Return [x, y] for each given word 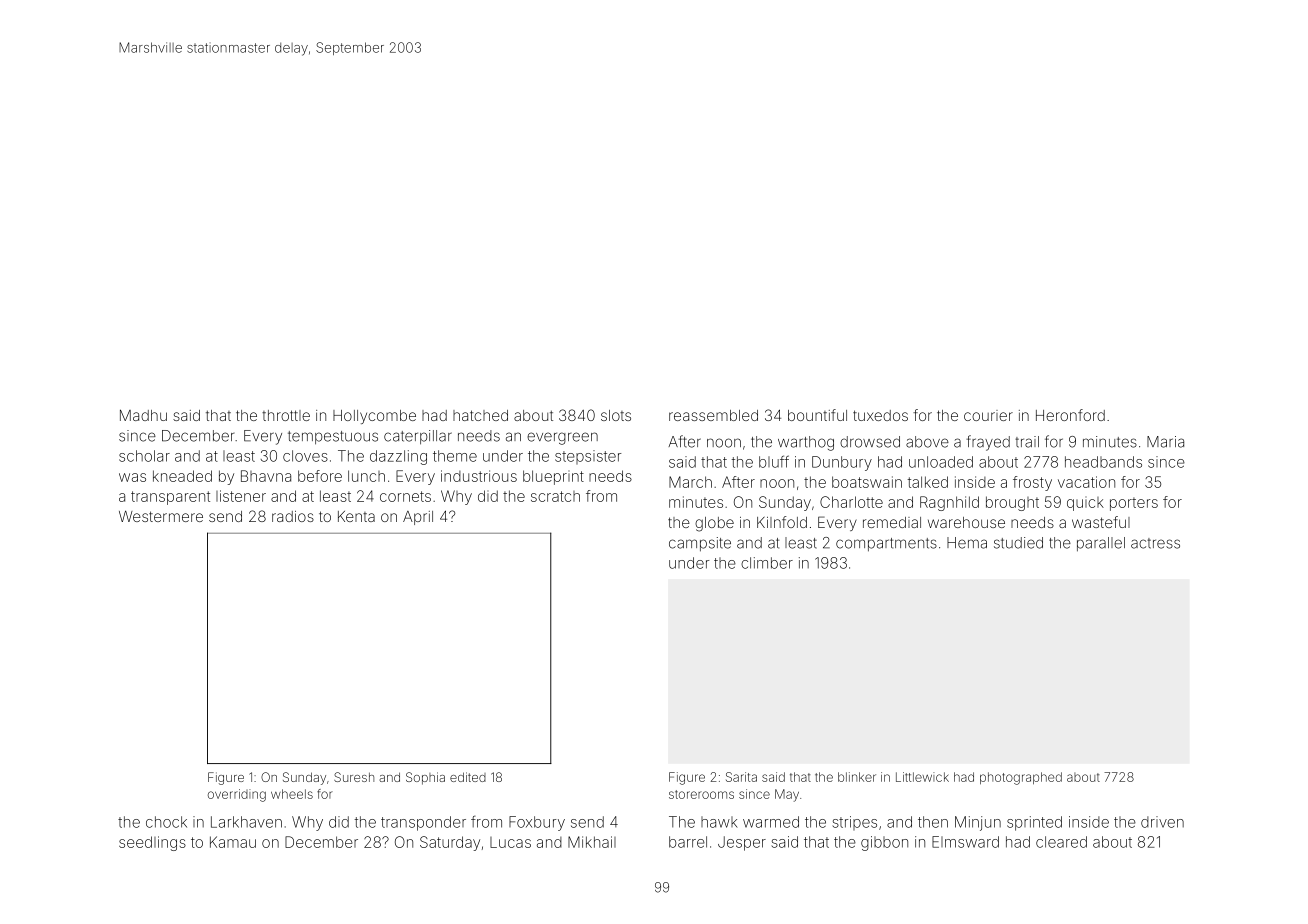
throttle [286, 415]
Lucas [510, 842]
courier [988, 415]
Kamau [233, 842]
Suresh [354, 777]
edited [468, 777]
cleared [1061, 842]
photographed [1021, 778]
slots [616, 415]
